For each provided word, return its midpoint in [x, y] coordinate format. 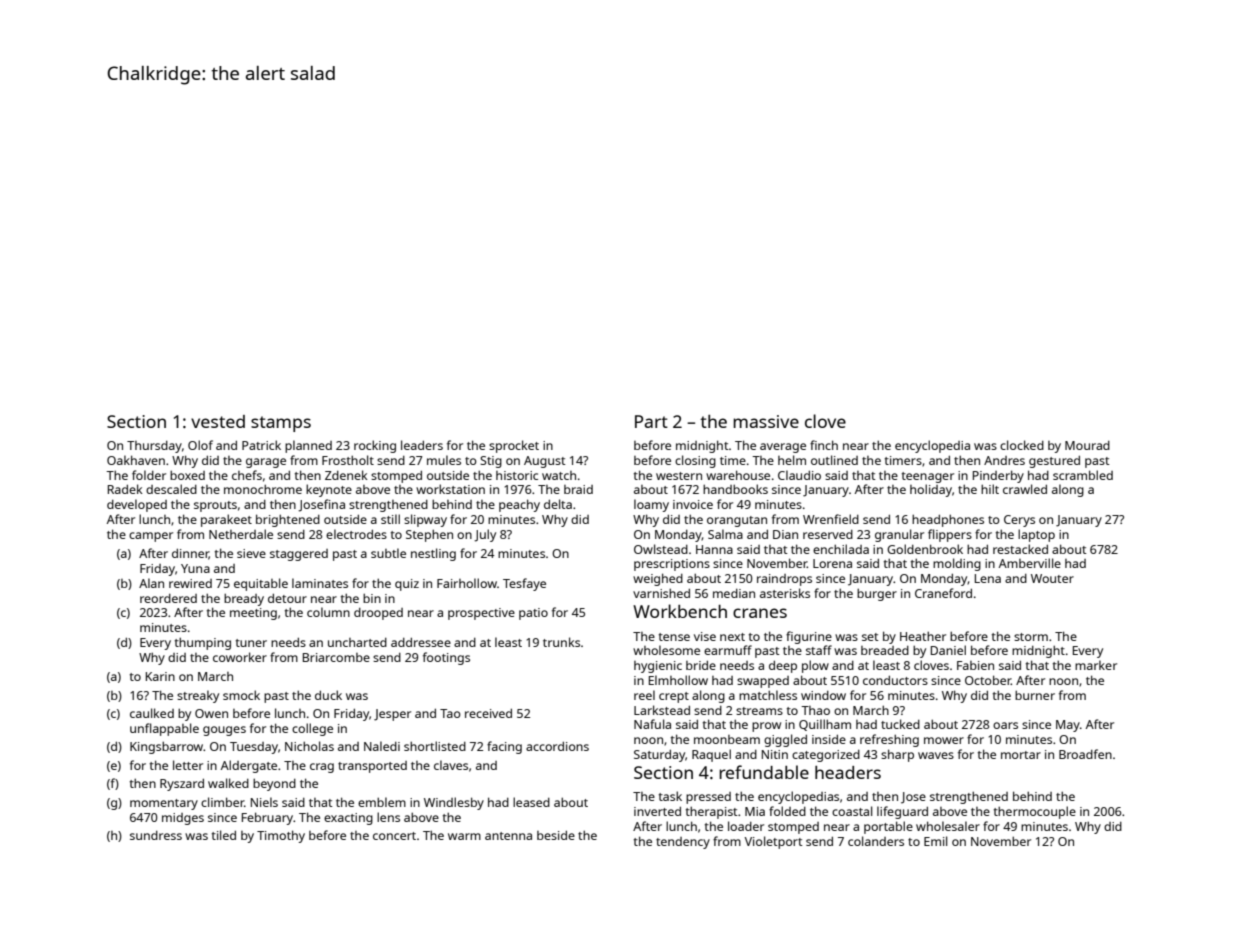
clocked [1022, 445]
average [783, 448]
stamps [281, 424]
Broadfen [1085, 754]
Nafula [652, 724]
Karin [160, 676]
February [267, 818]
